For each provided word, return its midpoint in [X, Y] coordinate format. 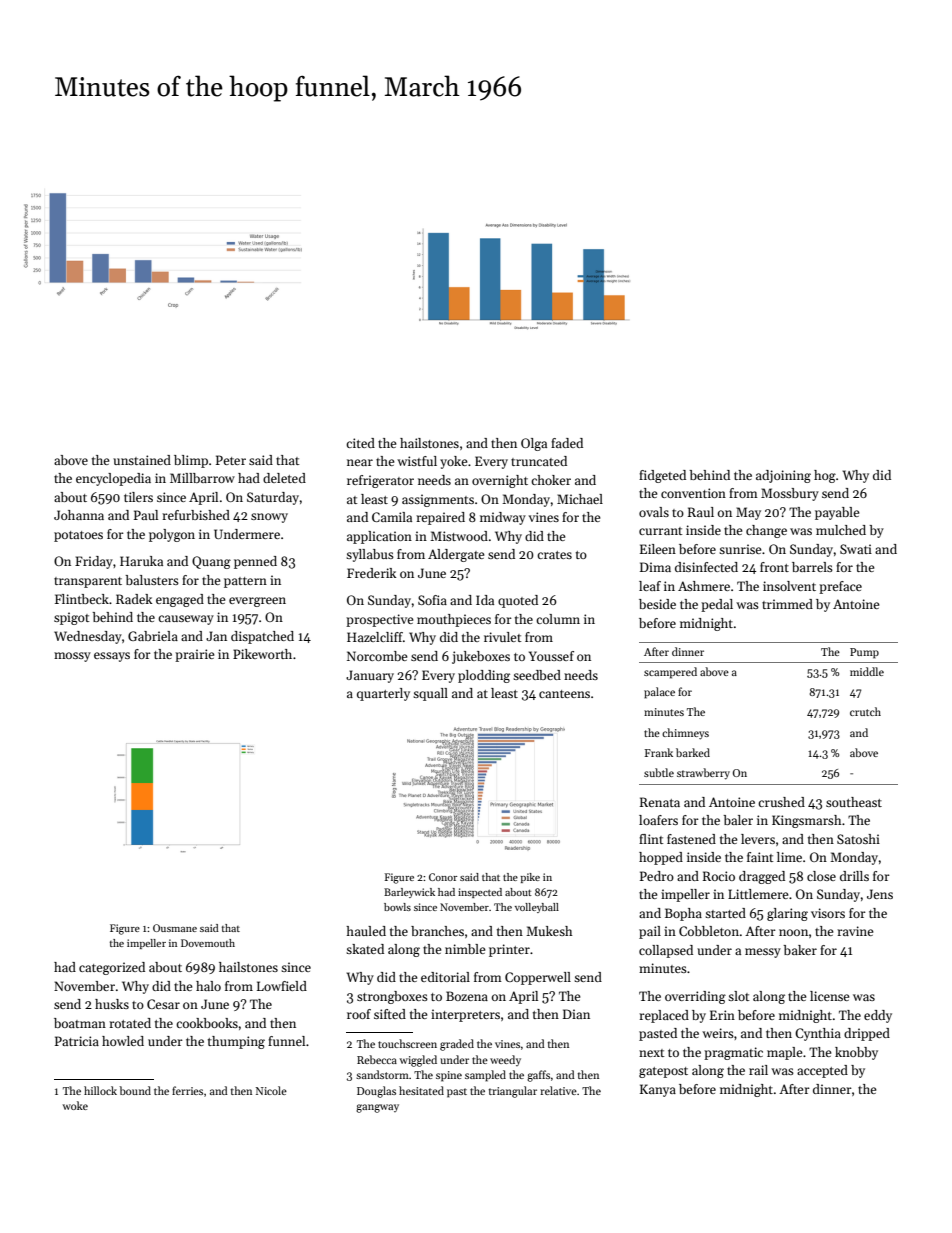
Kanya [658, 1090]
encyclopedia [113, 479]
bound [135, 1090]
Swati [856, 549]
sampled [485, 1076]
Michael [580, 499]
